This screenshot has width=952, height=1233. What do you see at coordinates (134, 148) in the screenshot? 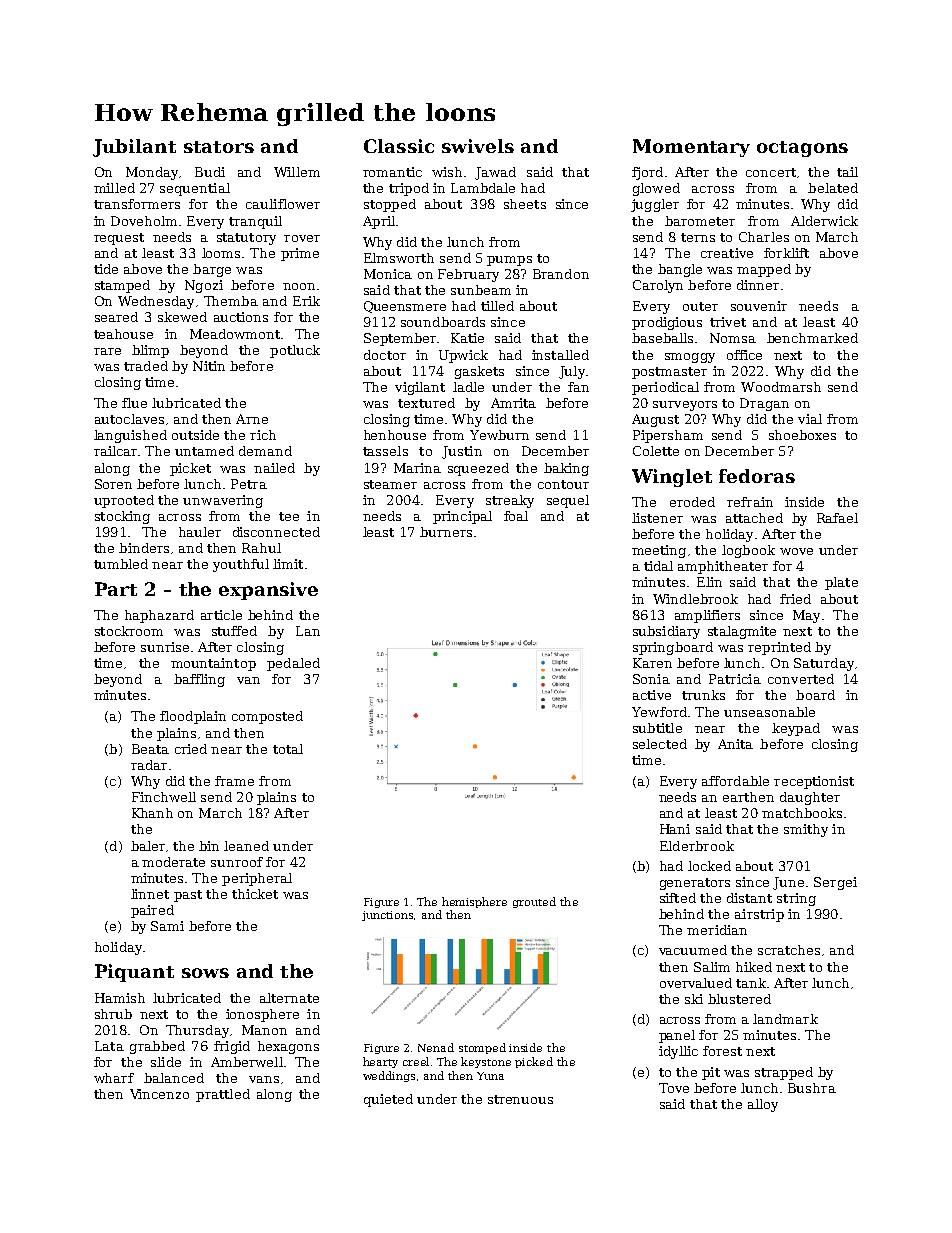
I see `Jubilant` at bounding box center [134, 148].
